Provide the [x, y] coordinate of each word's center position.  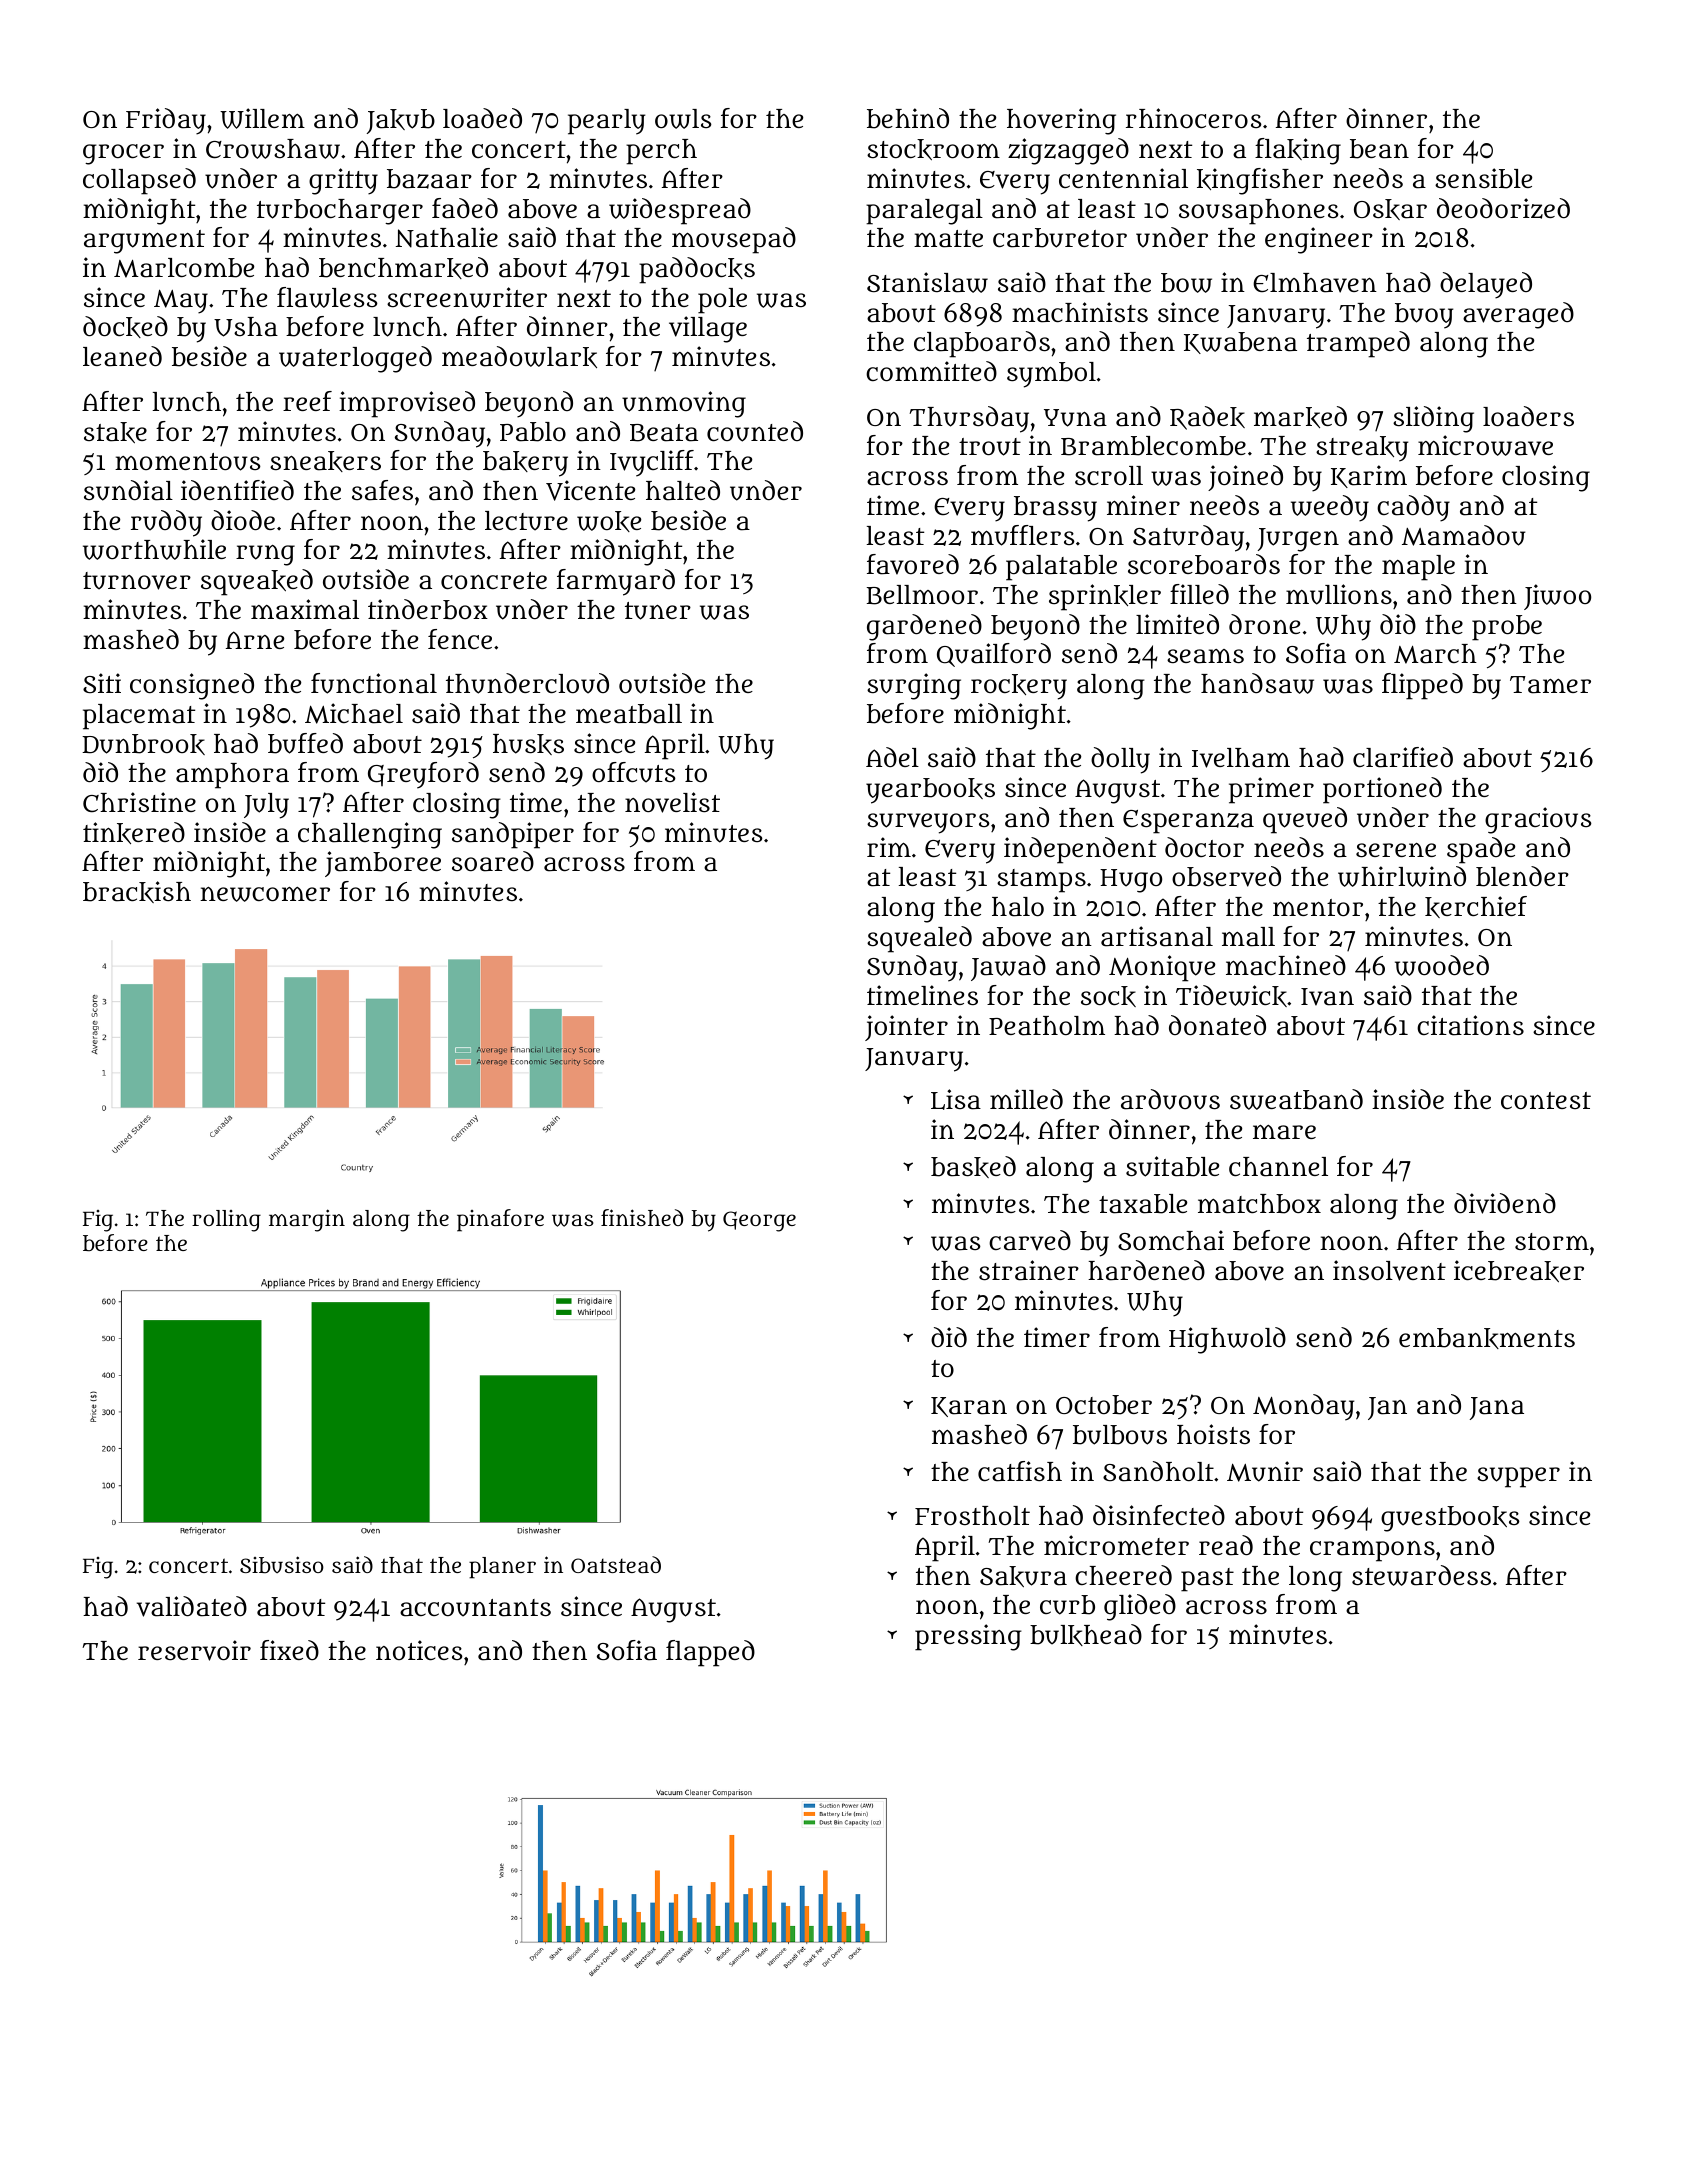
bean [1379, 149]
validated [192, 1606]
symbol [1051, 375]
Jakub [401, 121]
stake [115, 432]
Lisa [956, 1099]
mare [1284, 1132]
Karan [969, 1407]
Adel [892, 757]
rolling [226, 1221]
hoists [1213, 1434]
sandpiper [513, 835]
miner [1143, 505]
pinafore [500, 1220]
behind [908, 118]
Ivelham [1241, 758]
